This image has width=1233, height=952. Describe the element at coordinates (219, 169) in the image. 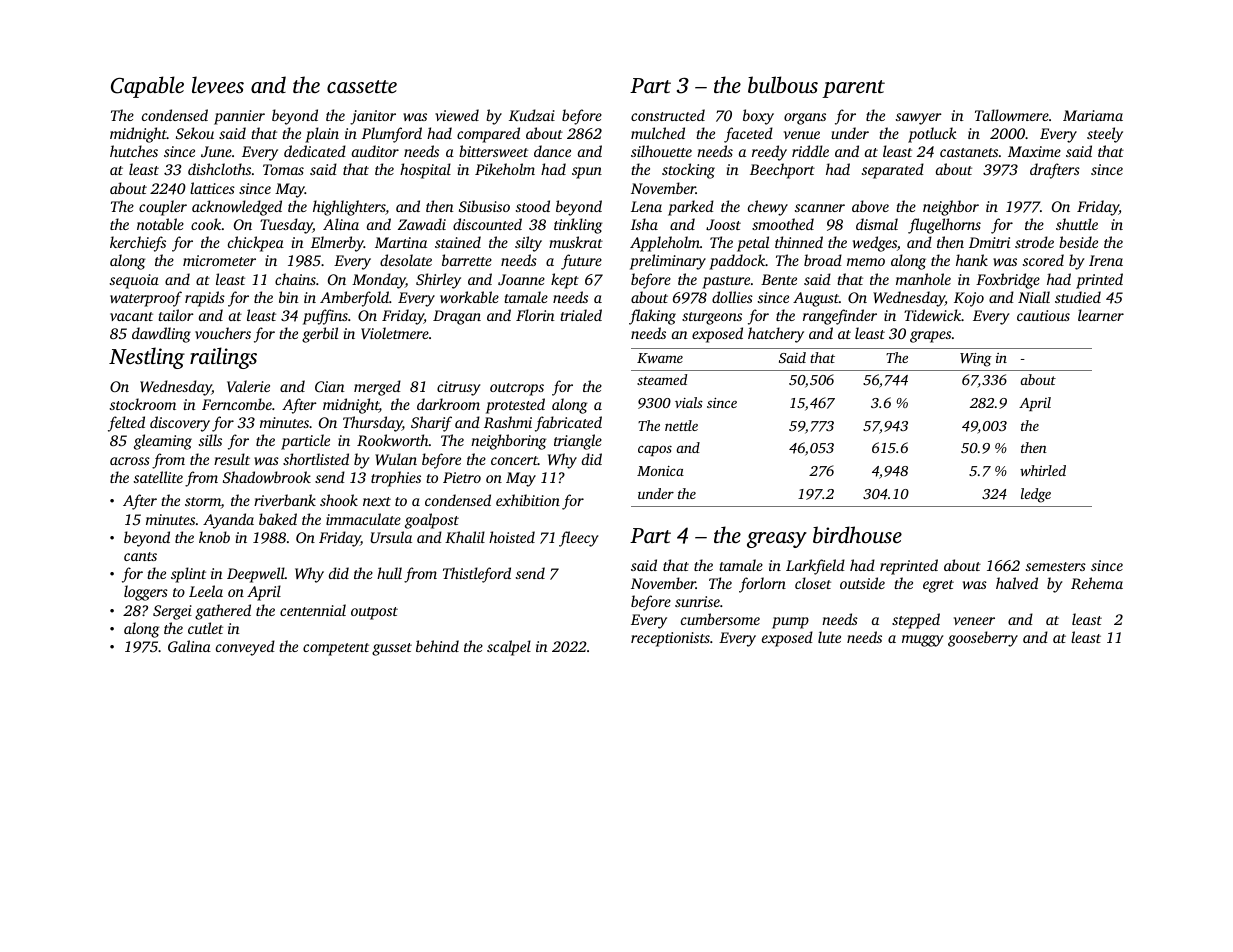

I see `dishcloths` at that location.
